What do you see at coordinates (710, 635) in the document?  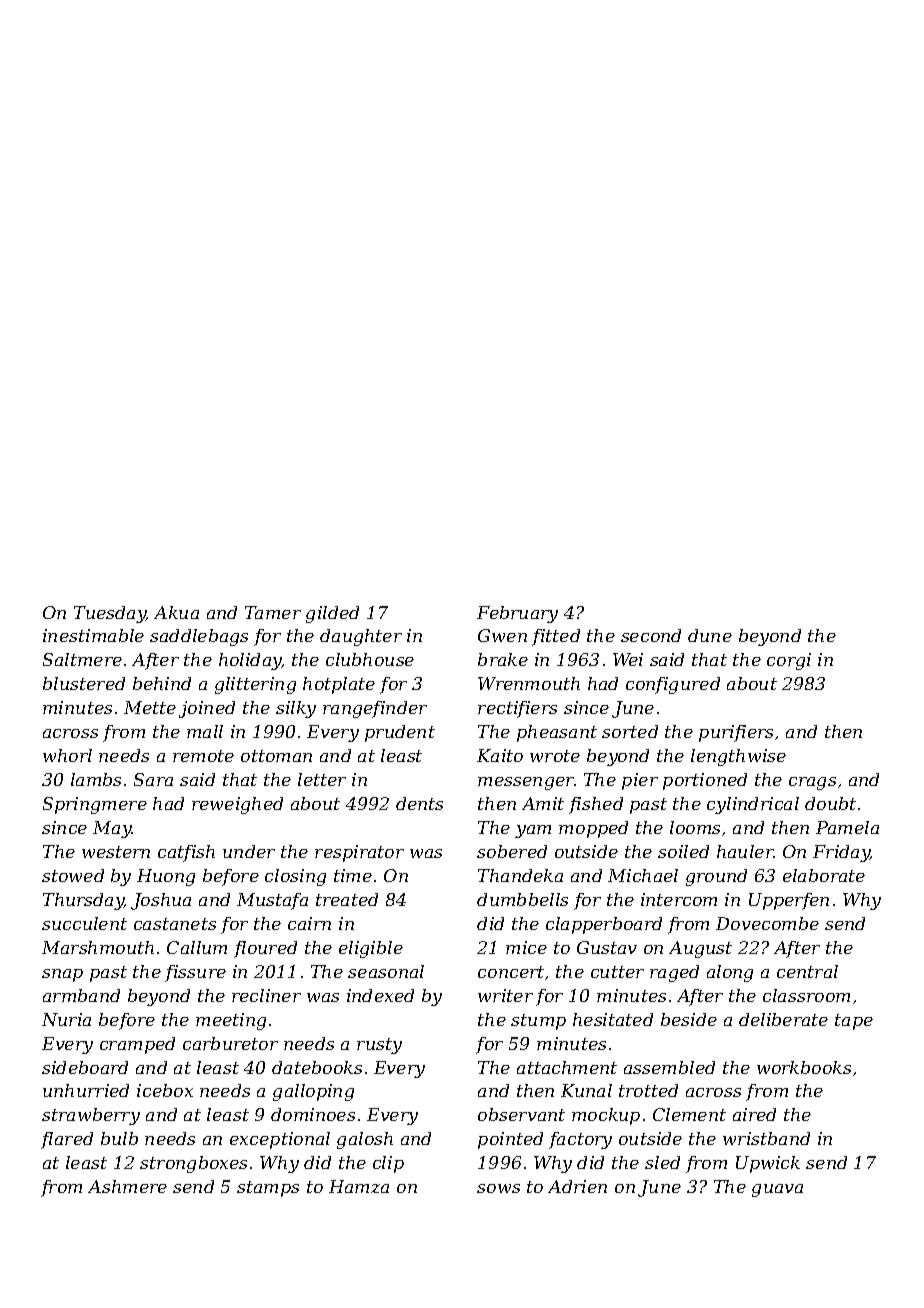 I see `dune` at bounding box center [710, 635].
